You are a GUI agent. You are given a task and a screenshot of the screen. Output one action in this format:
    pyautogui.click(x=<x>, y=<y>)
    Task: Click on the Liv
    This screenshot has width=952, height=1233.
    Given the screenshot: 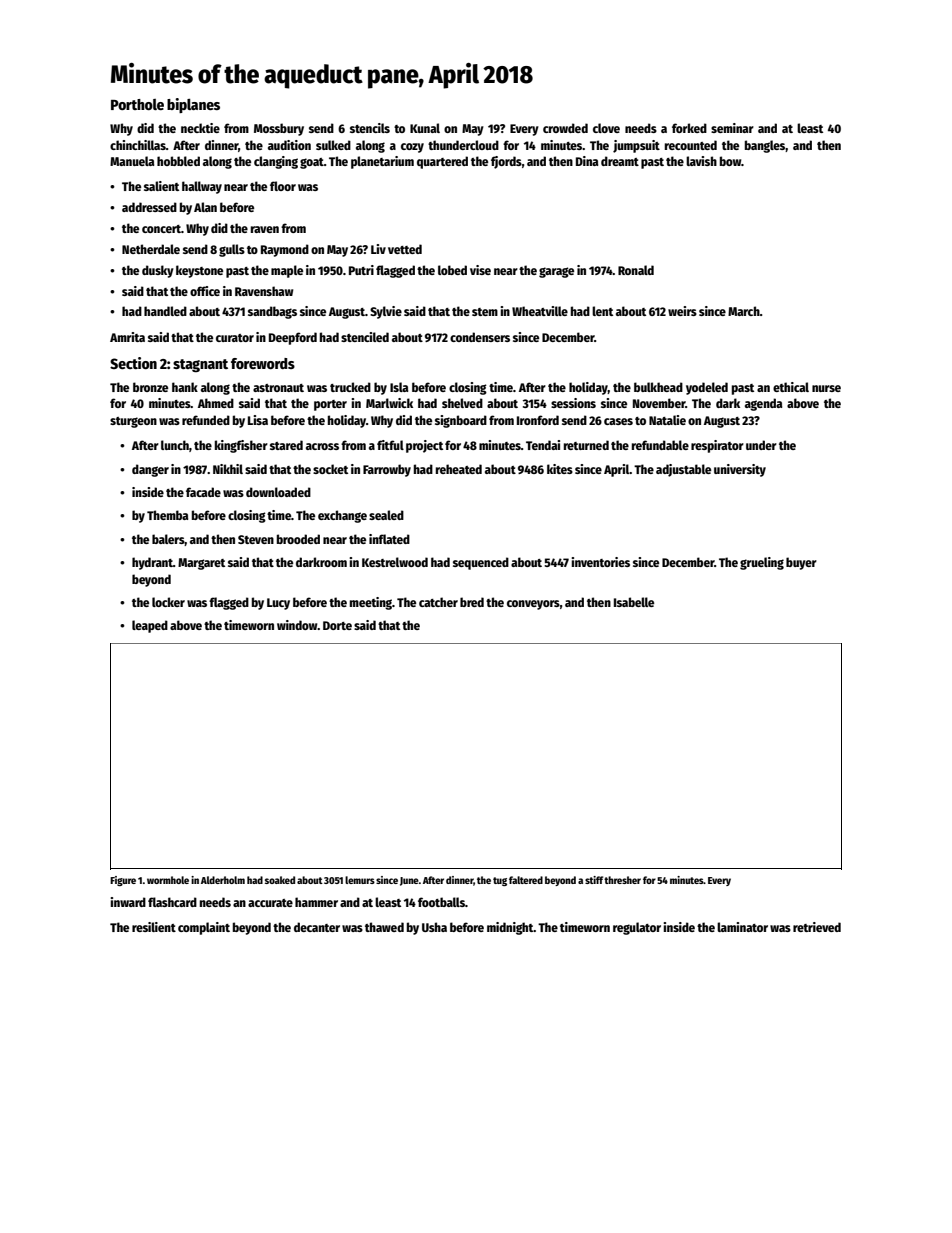 What is the action you would take?
    pyautogui.click(x=378, y=249)
